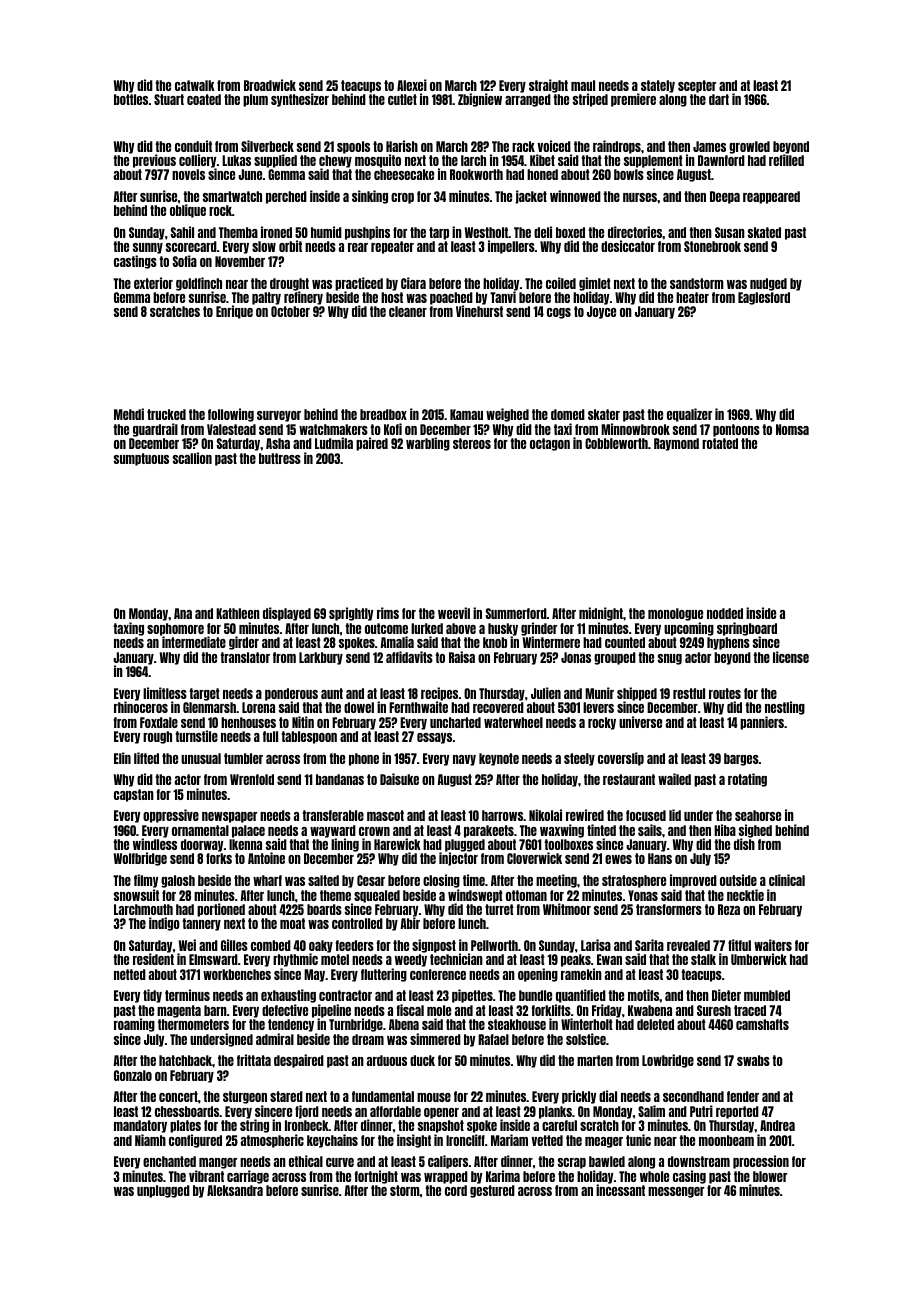 This document has height=1308, width=924. Describe the element at coordinates (235, 1190) in the document. I see `Aleksandra` at that location.
